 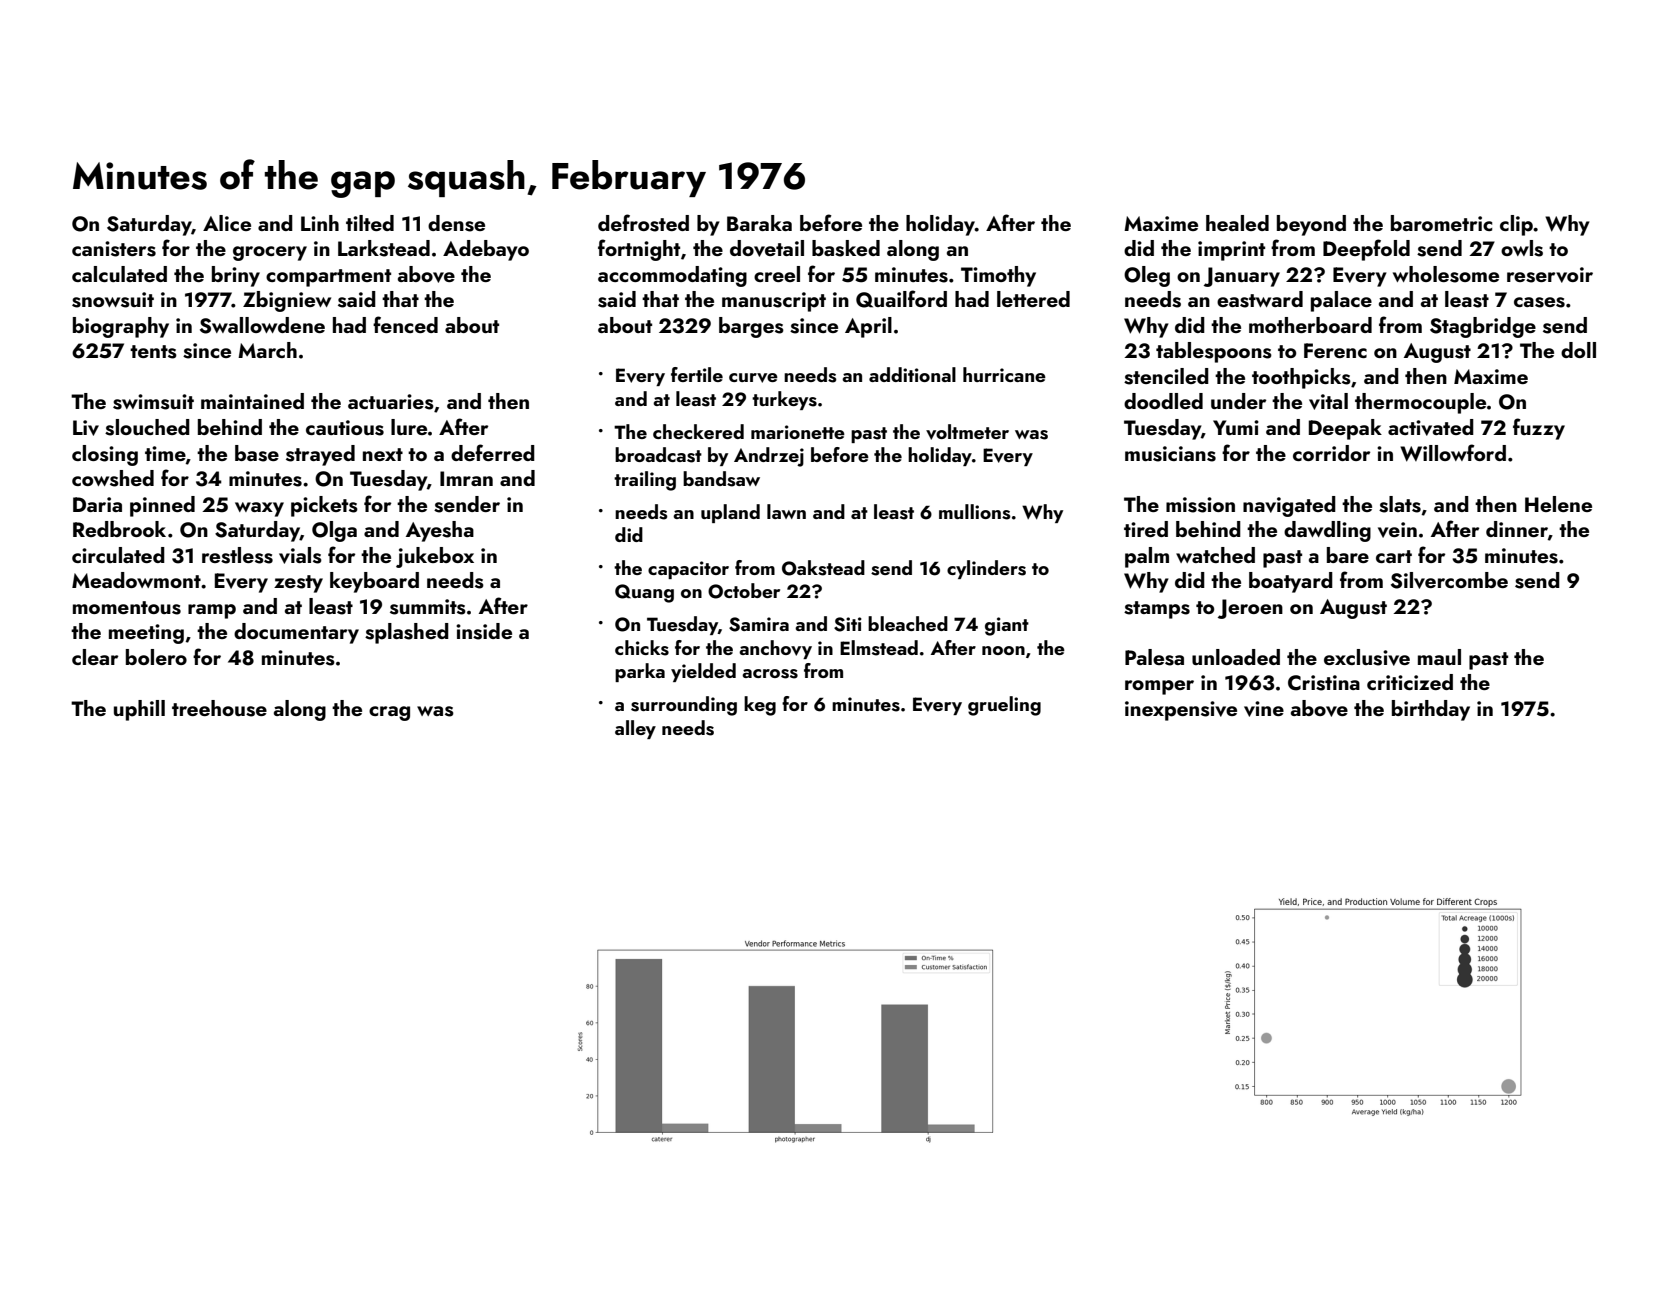 I want to click on calculated, so click(x=119, y=274).
